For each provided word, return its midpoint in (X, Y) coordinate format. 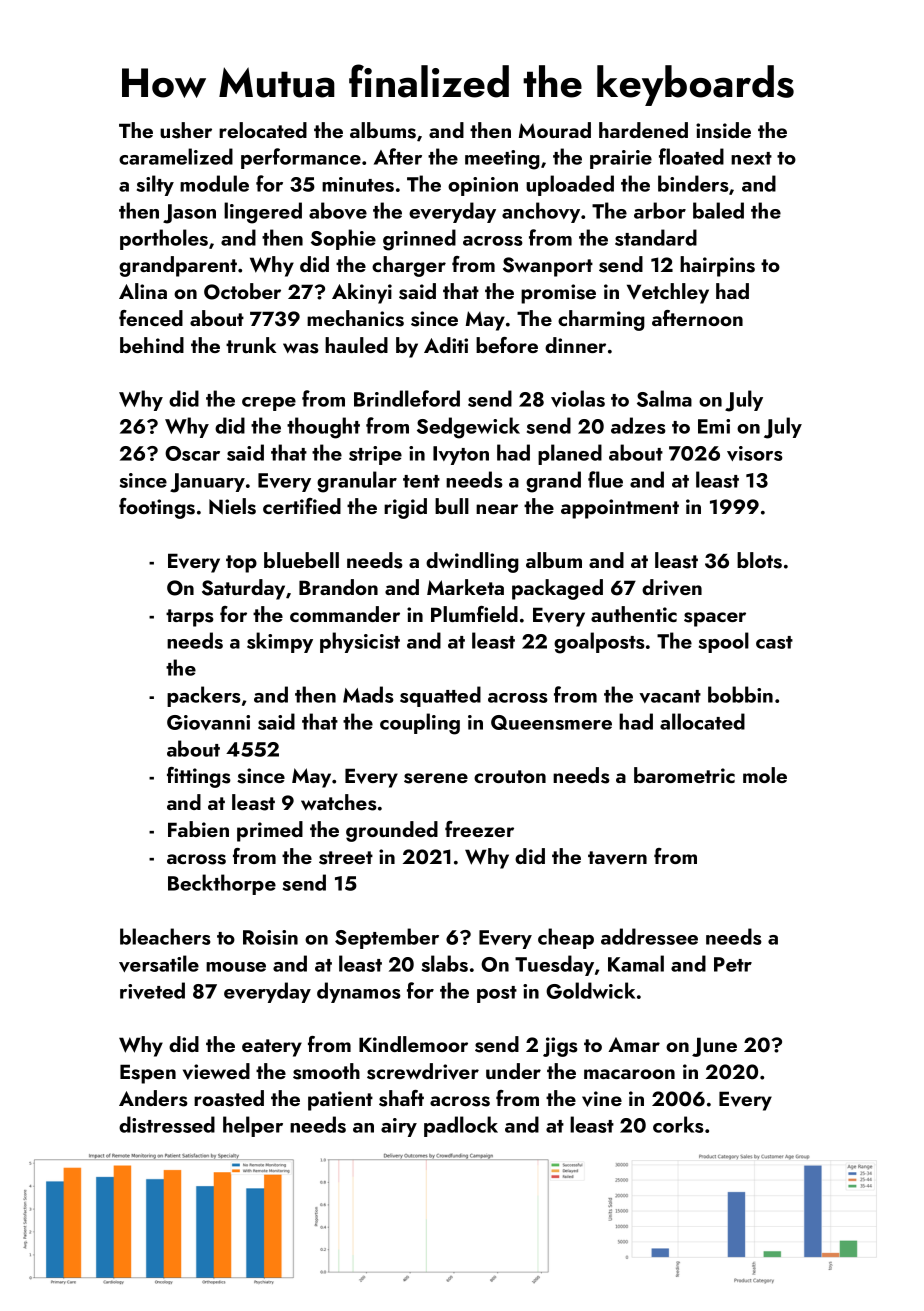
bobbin (740, 694)
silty (155, 185)
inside (723, 130)
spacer (715, 619)
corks (678, 1124)
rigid (405, 508)
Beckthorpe (222, 884)
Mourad (555, 130)
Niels (232, 506)
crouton (510, 776)
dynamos (359, 992)
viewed (216, 1071)
